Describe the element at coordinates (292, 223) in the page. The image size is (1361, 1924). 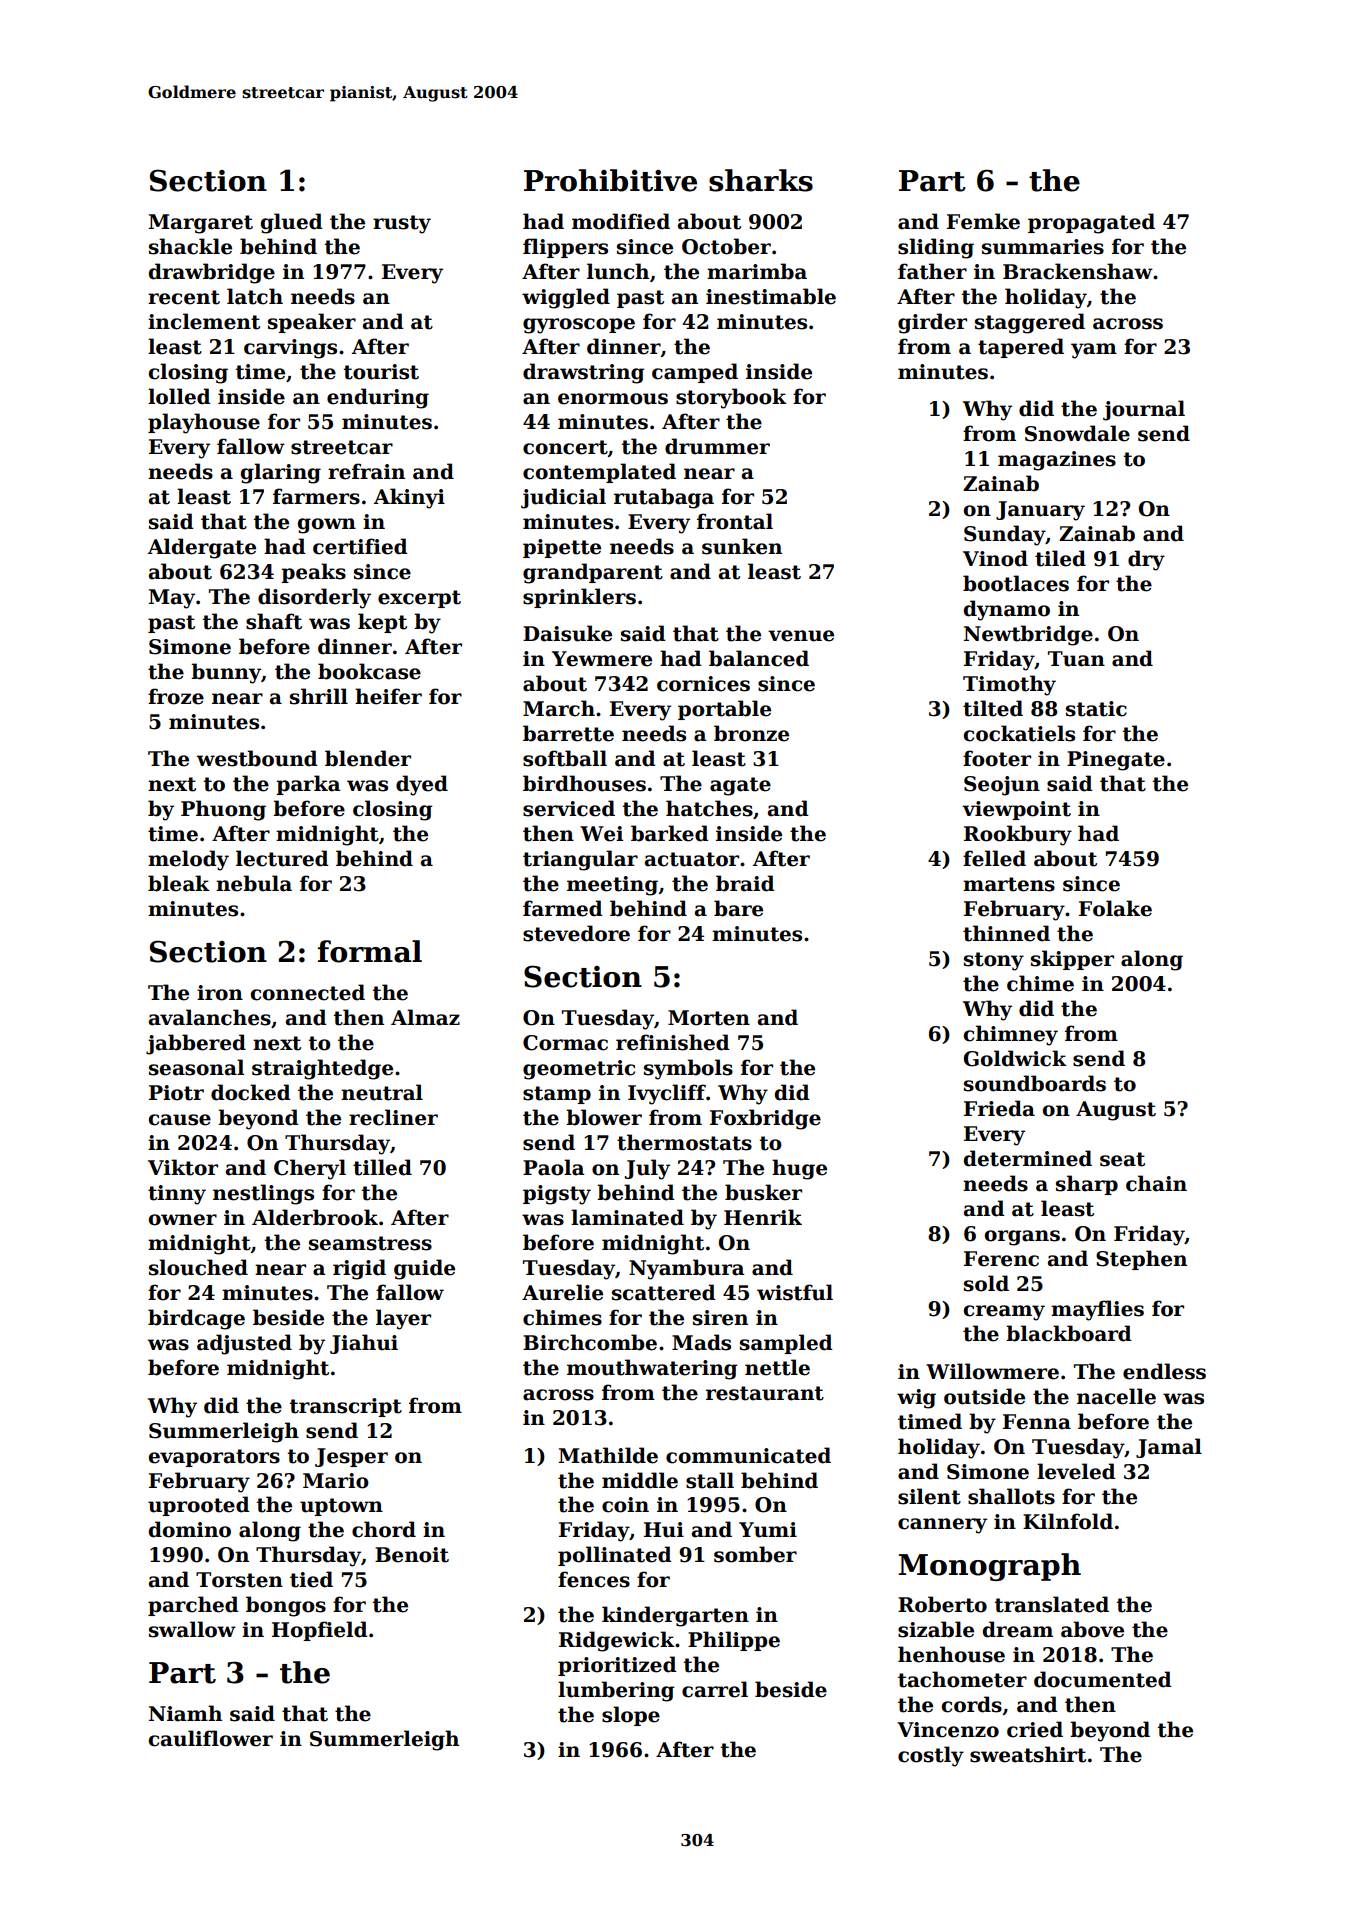
I see `glued` at that location.
